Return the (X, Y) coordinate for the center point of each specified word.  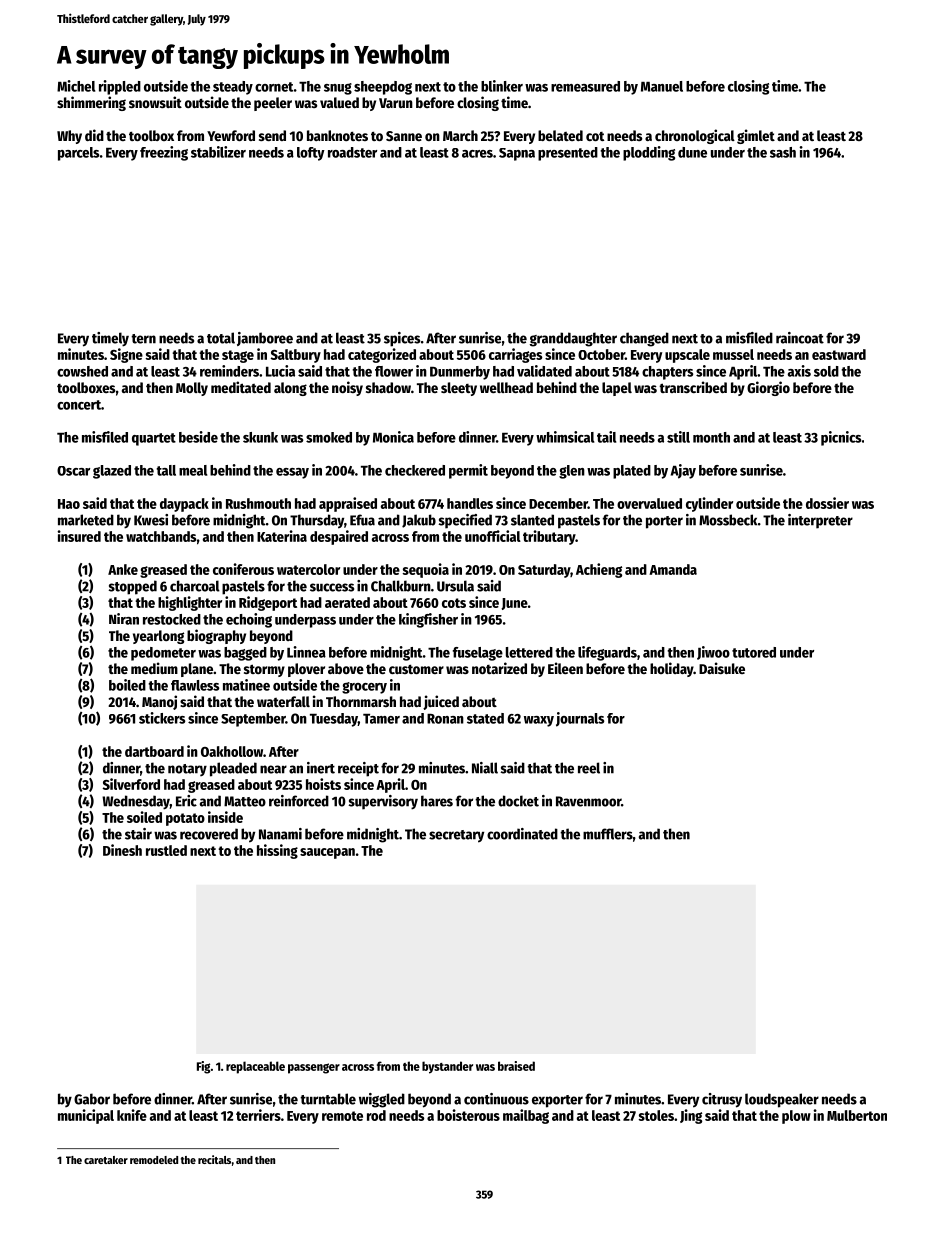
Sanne (404, 136)
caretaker (106, 1160)
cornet (274, 87)
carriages (515, 355)
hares (437, 801)
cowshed (82, 371)
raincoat (800, 338)
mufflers (608, 834)
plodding (649, 153)
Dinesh (122, 850)
